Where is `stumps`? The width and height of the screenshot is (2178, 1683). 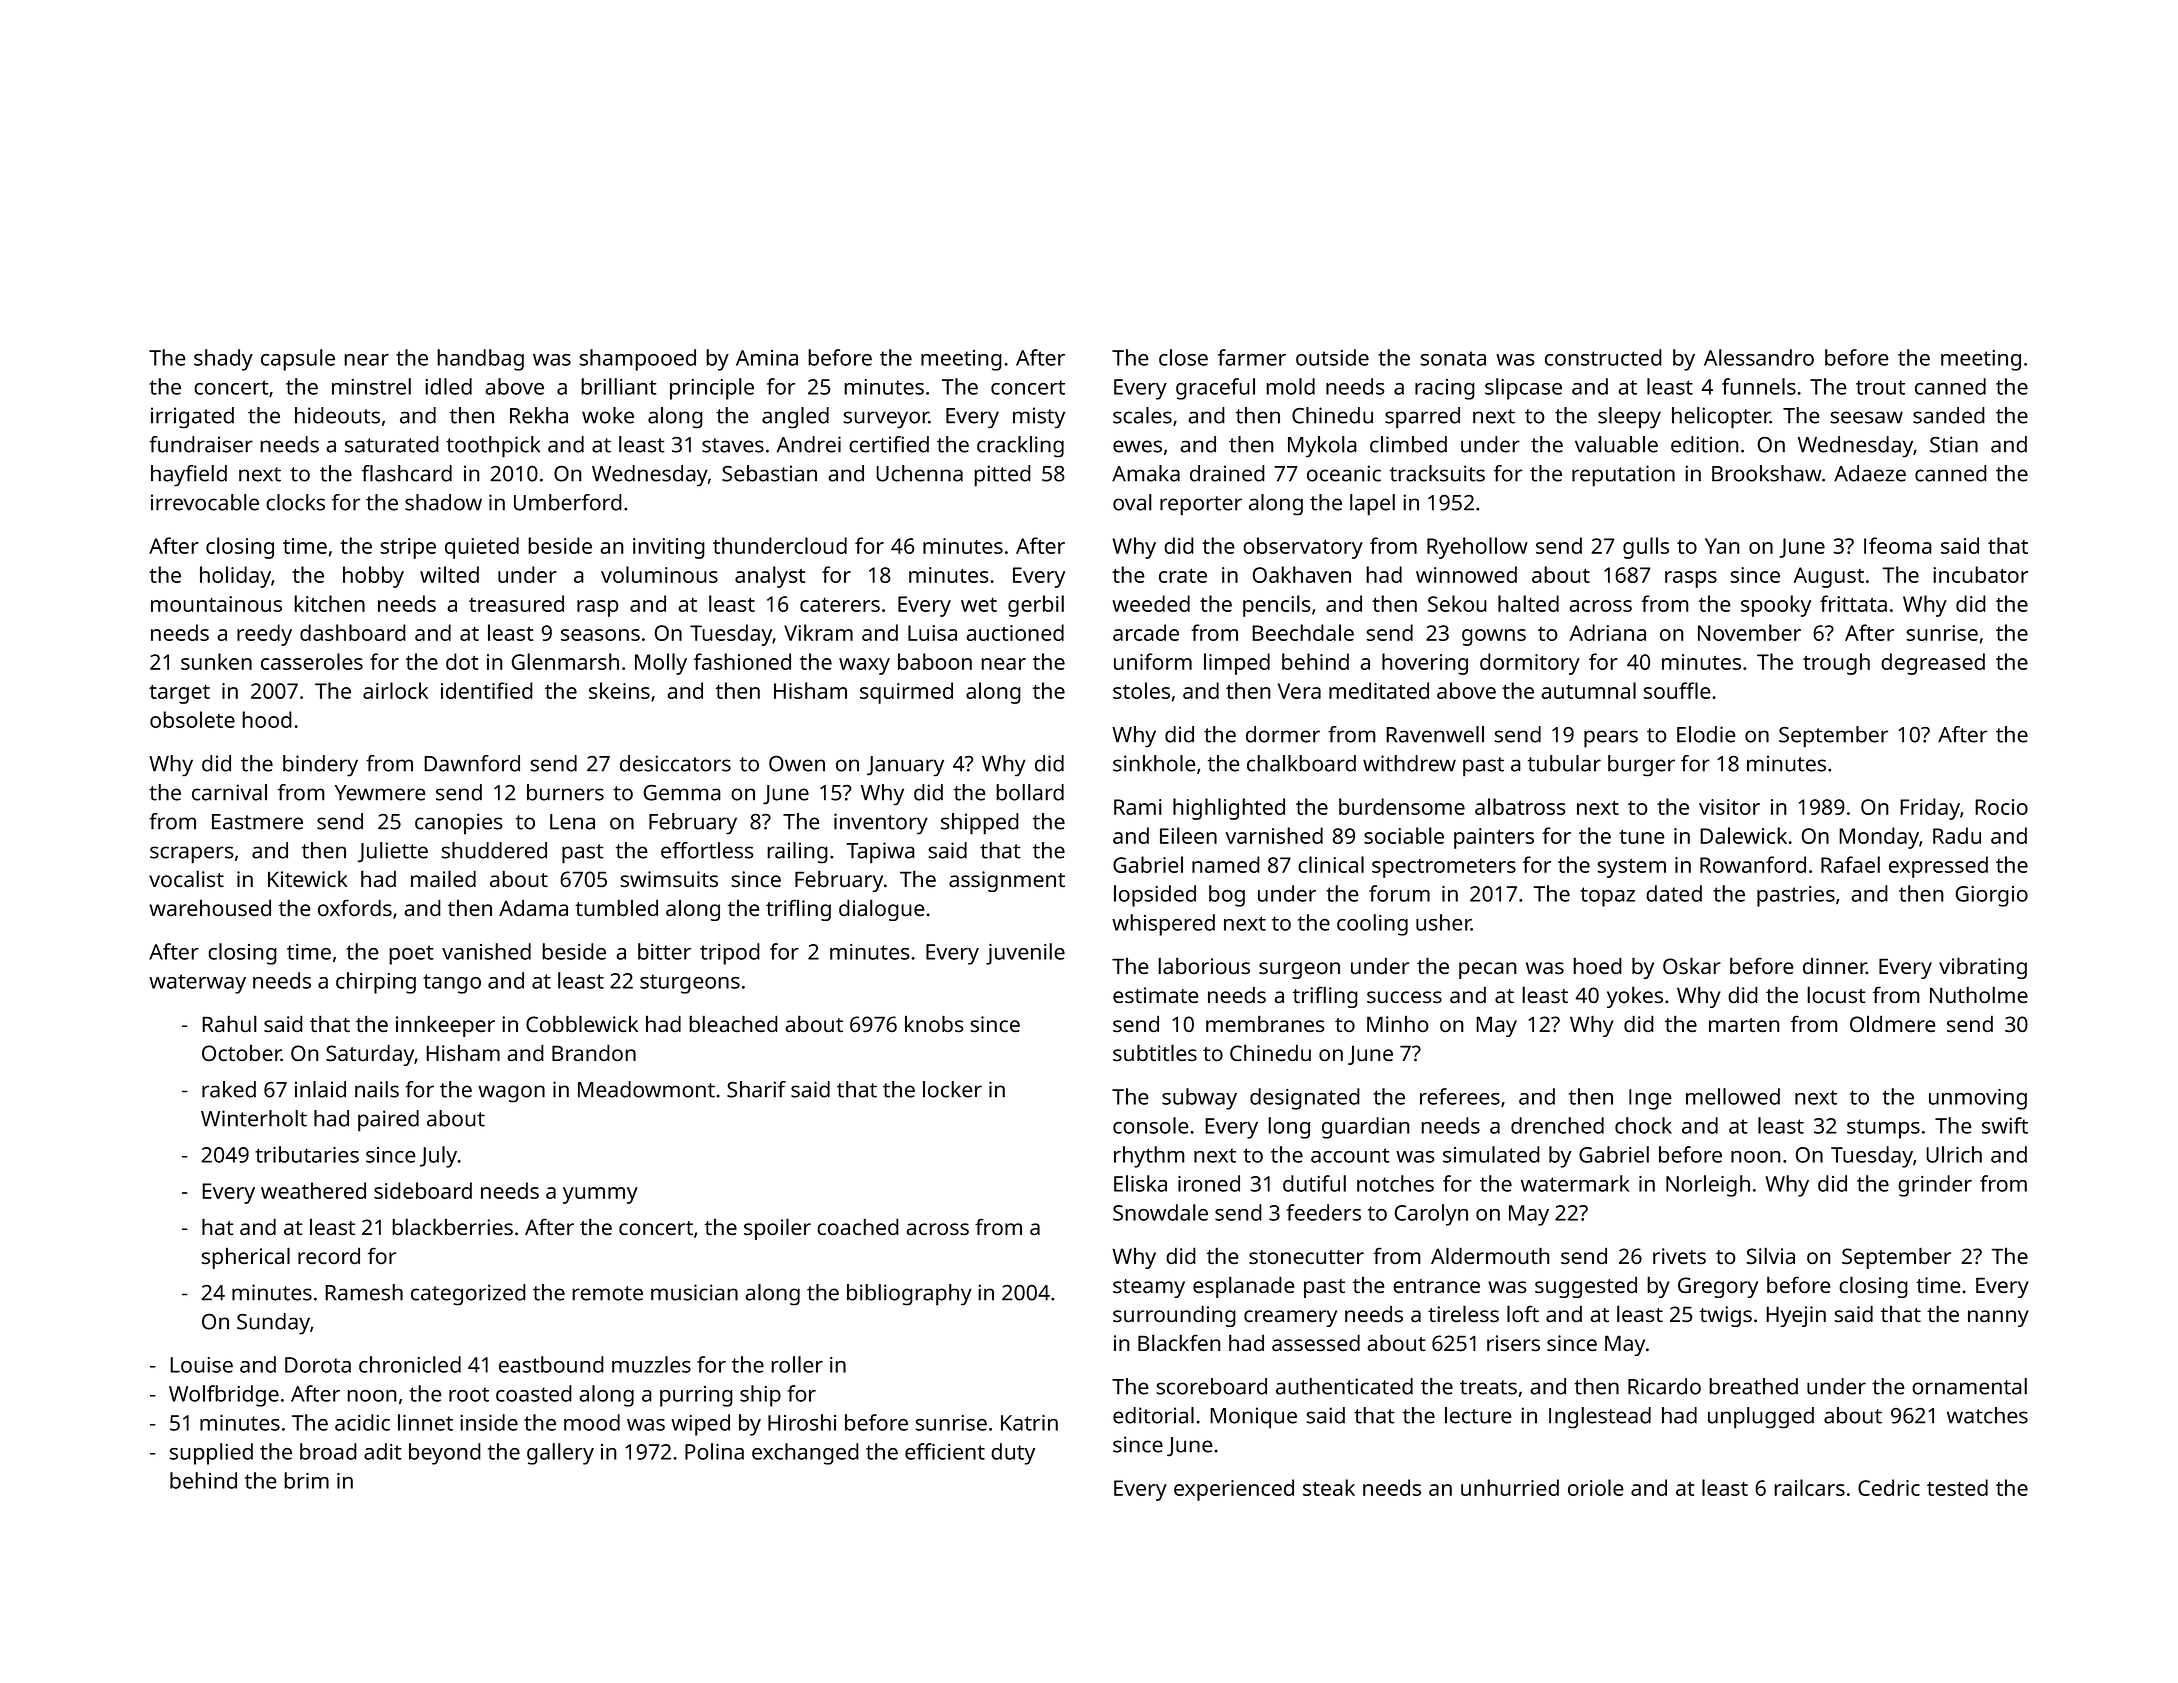
stumps is located at coordinates (1883, 1129).
